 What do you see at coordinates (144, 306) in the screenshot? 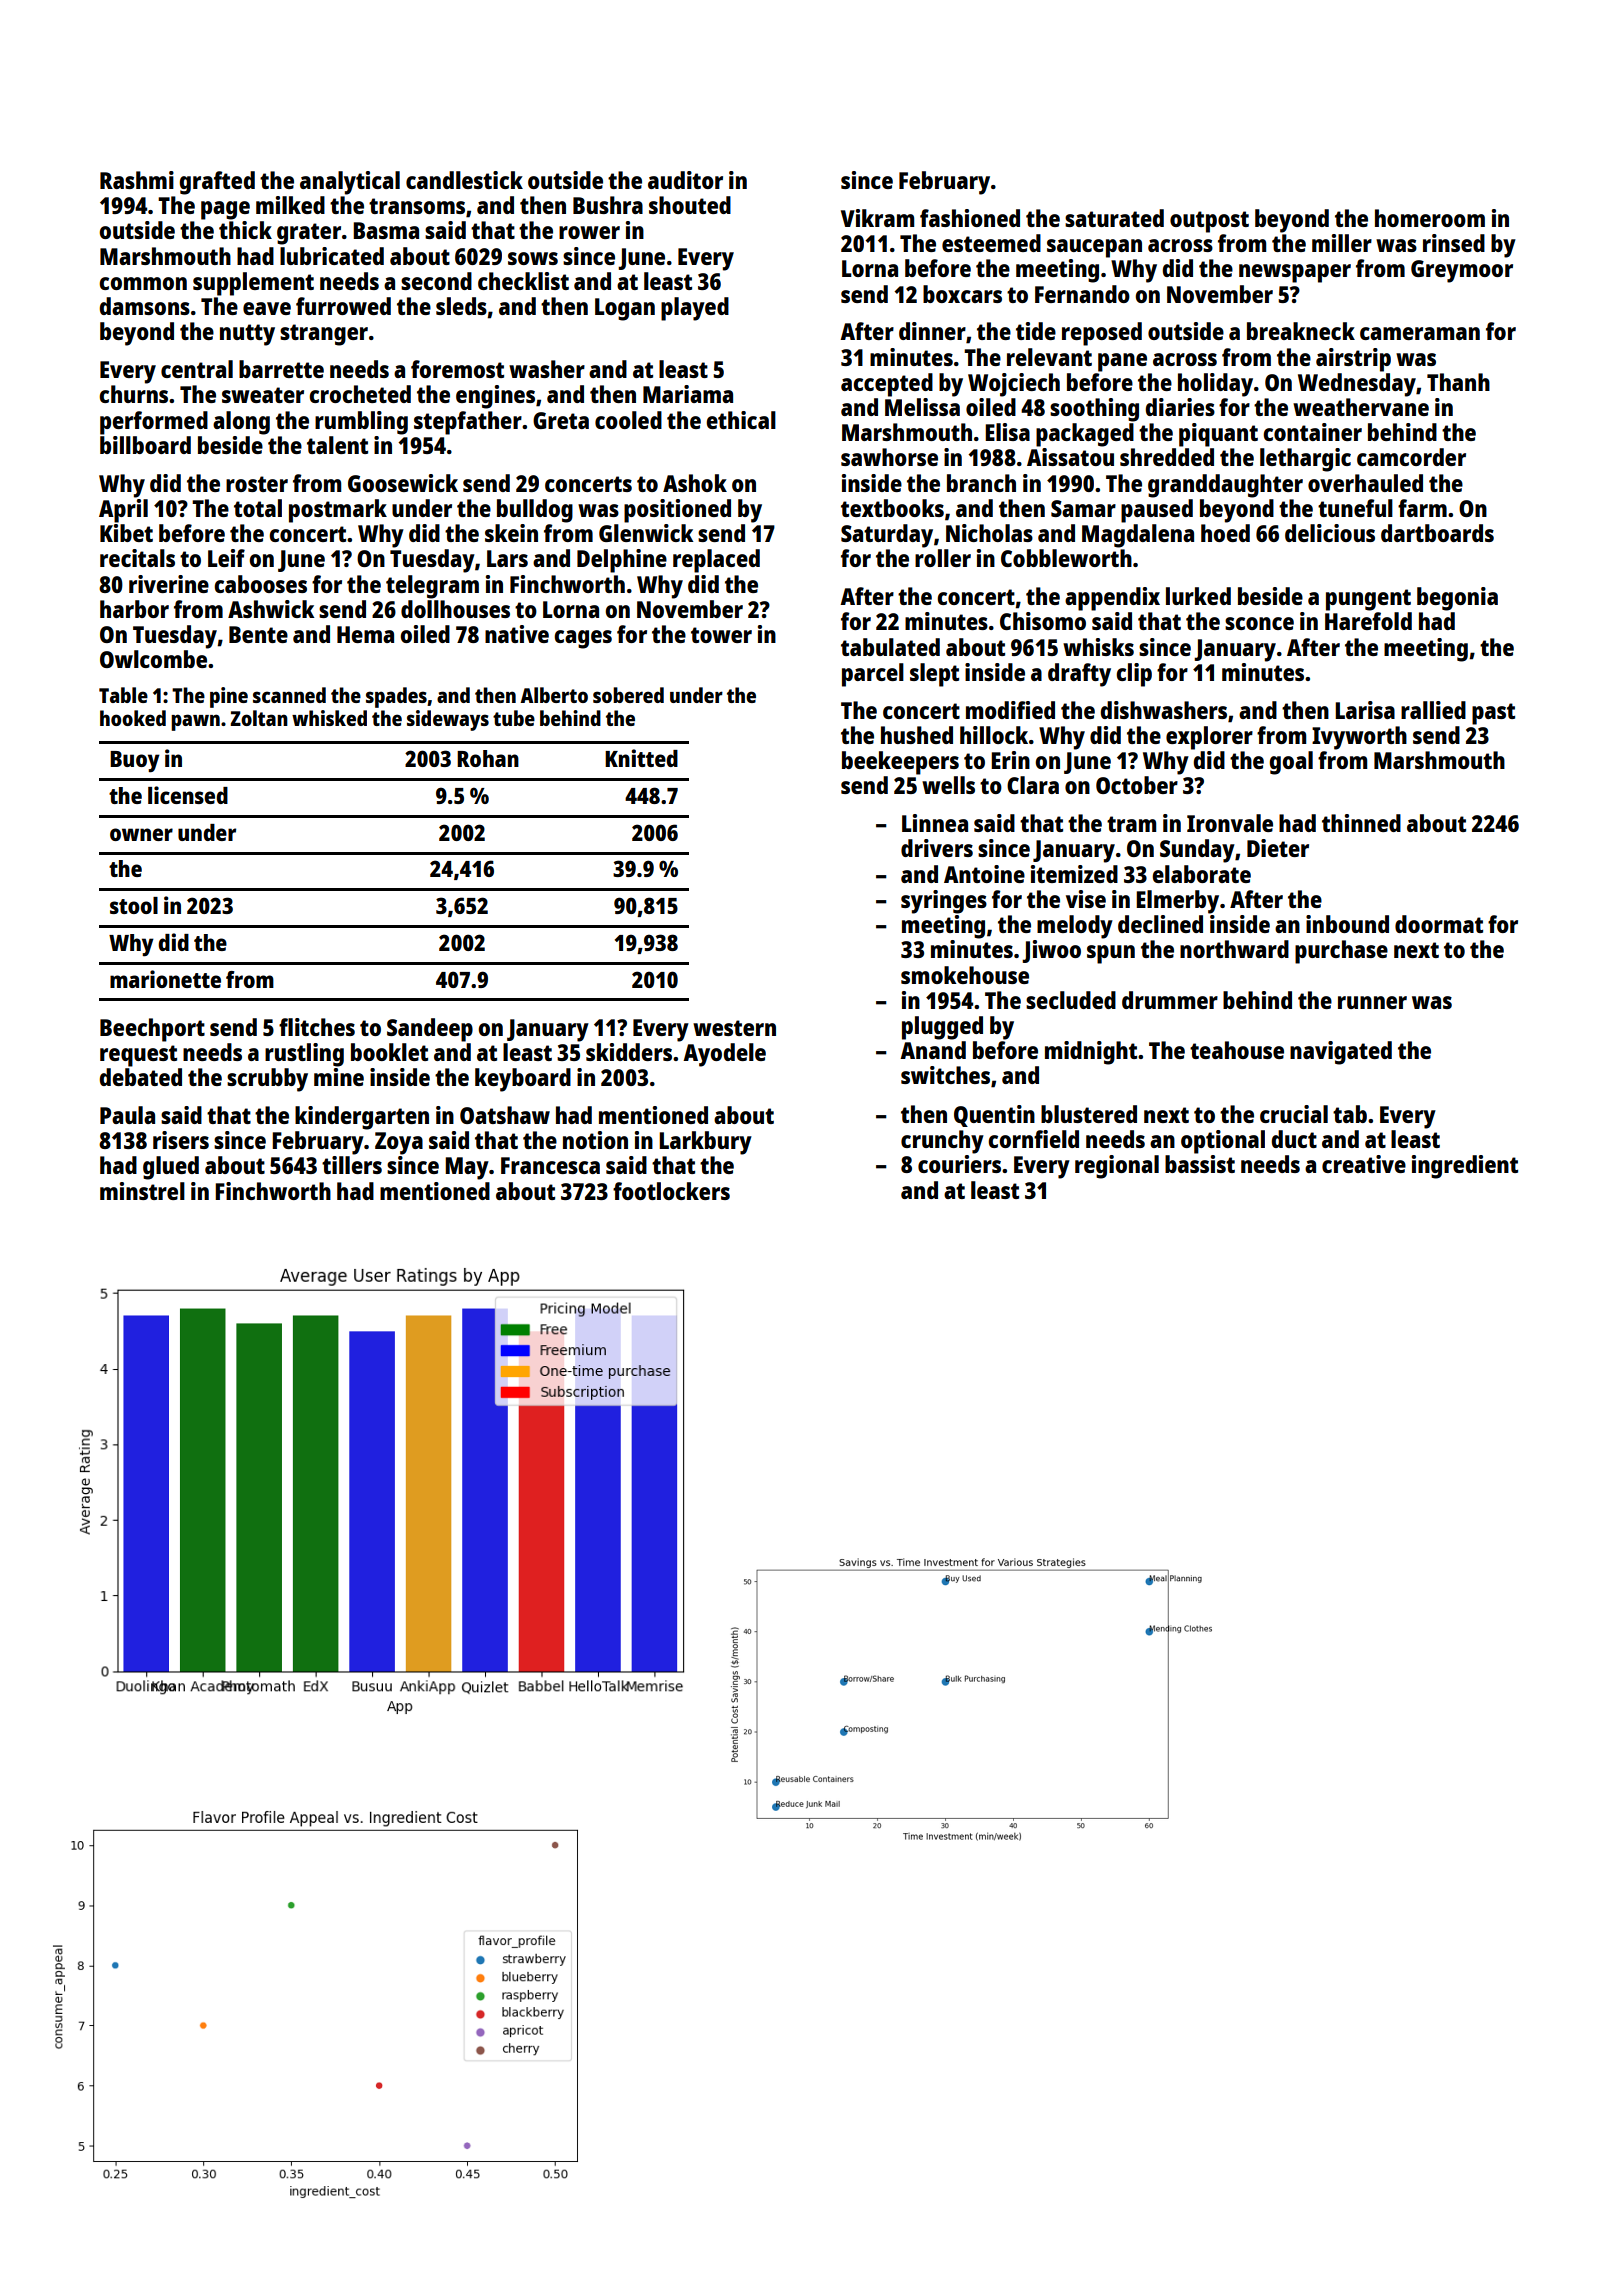
I see `damsons` at bounding box center [144, 306].
